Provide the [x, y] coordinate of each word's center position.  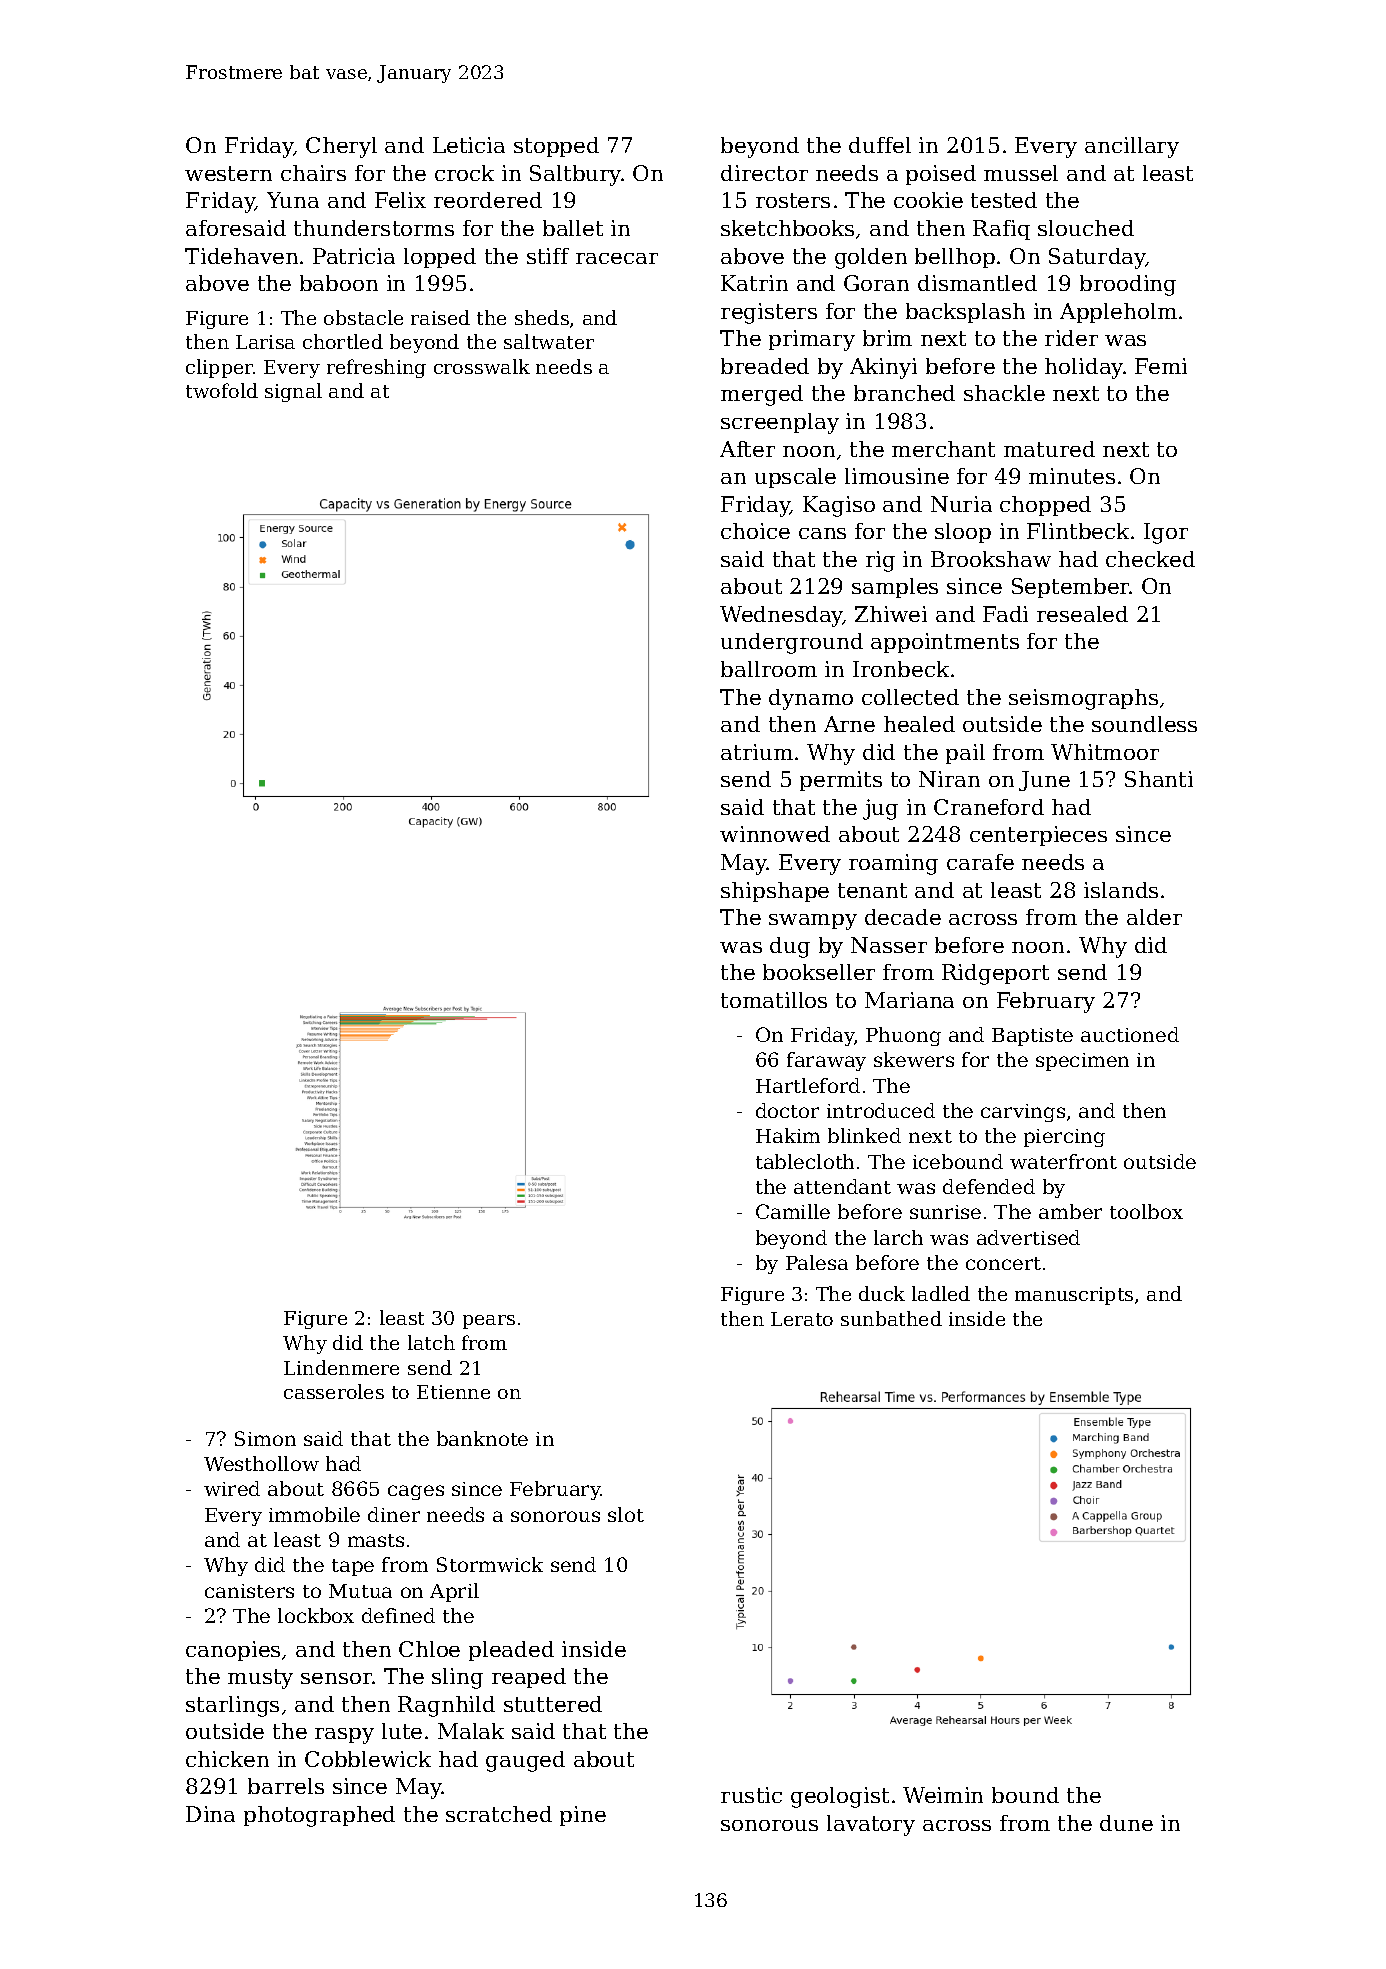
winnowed [775, 834]
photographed [319, 1816]
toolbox [1146, 1211]
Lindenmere [341, 1367]
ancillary [1132, 147]
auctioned [1130, 1034]
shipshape [775, 892]
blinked [864, 1135]
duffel [880, 145]
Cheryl [341, 147]
